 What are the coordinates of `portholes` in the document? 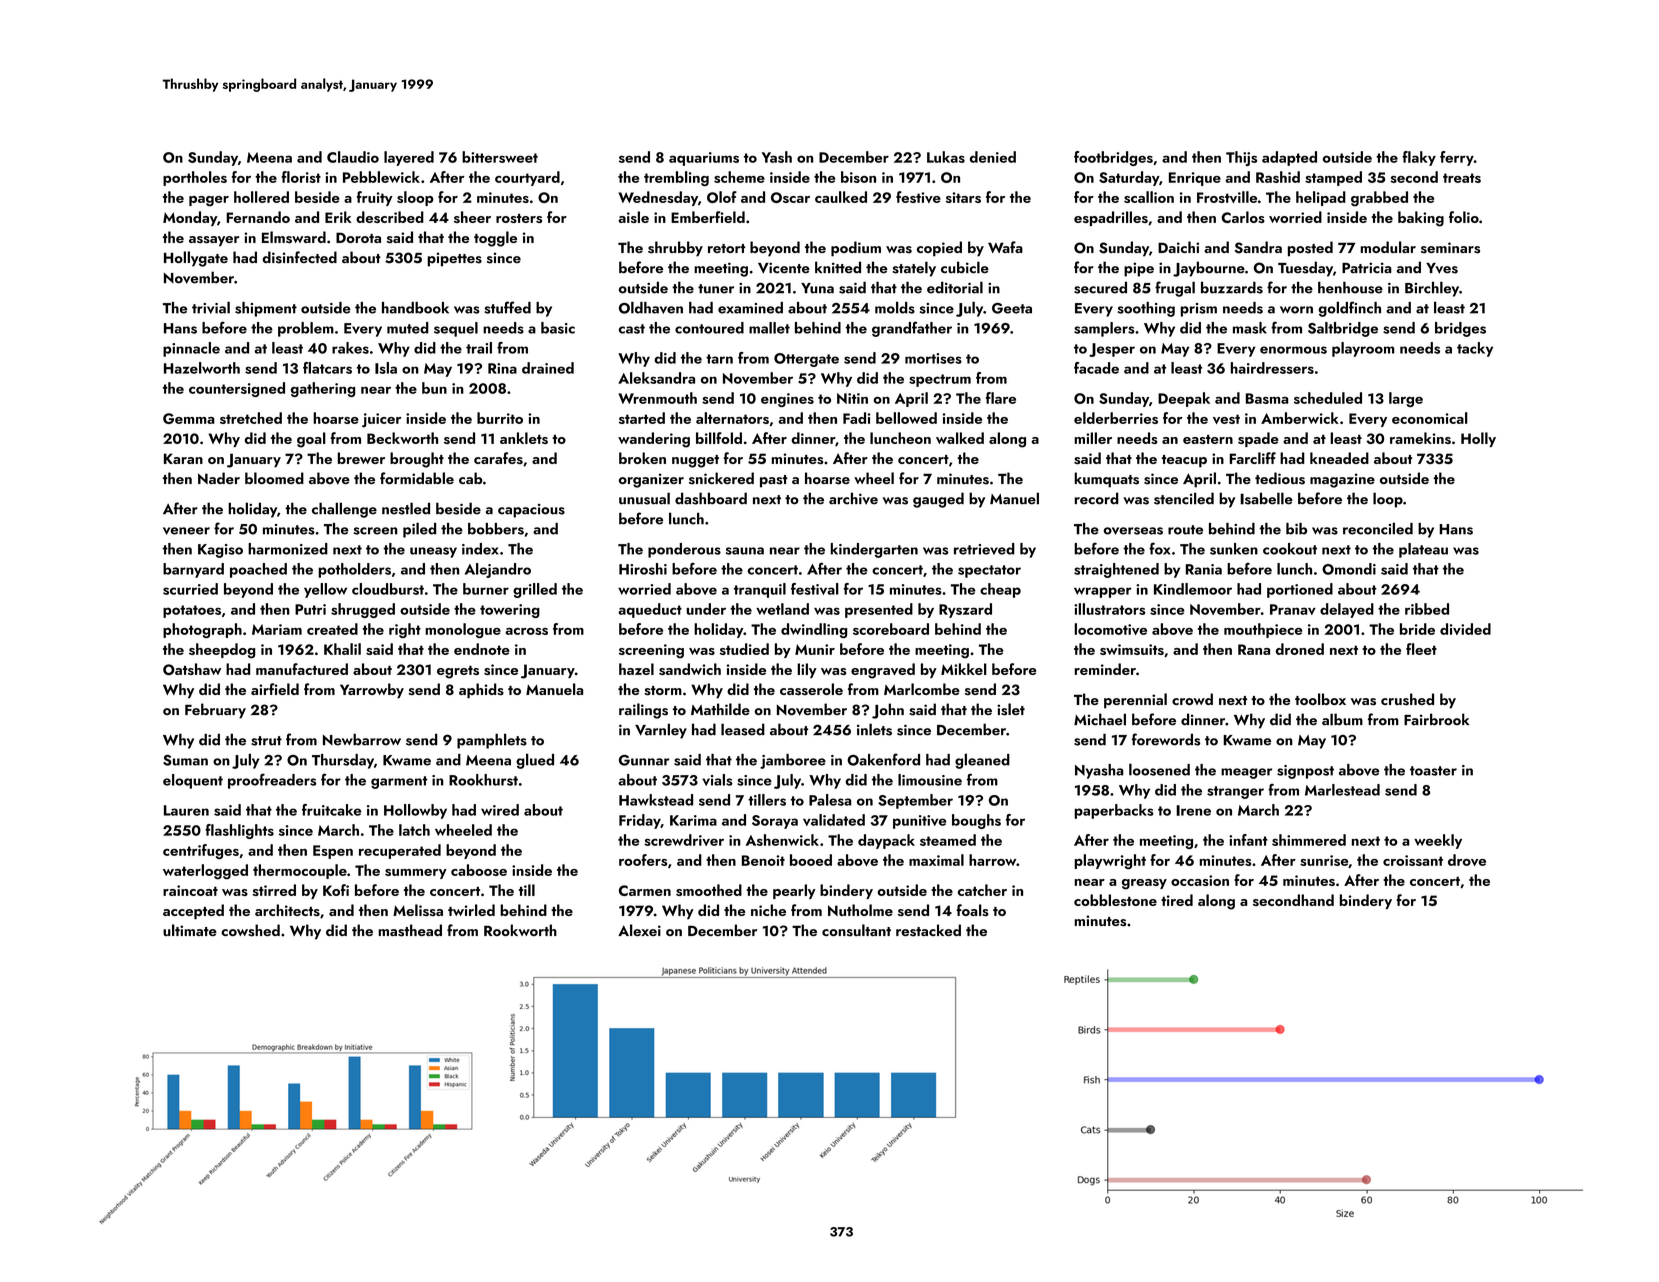 It's located at (195, 178).
